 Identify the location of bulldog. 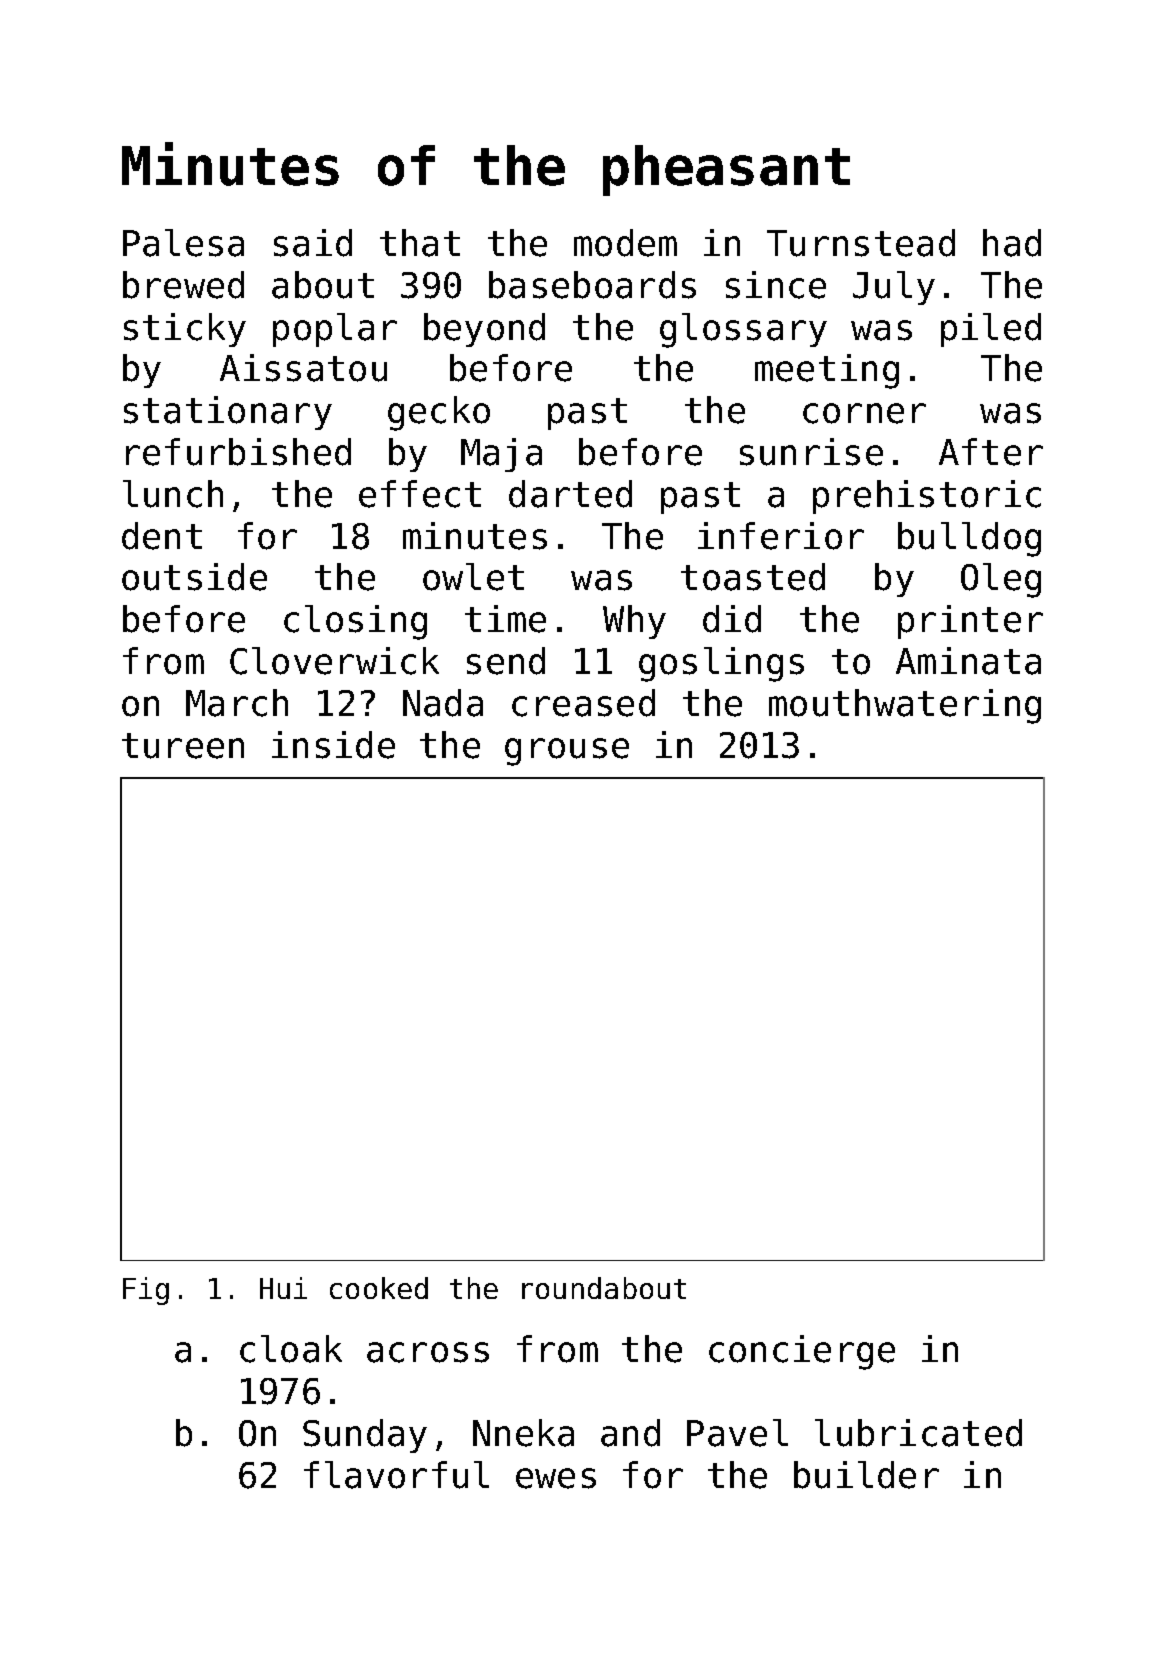
(969, 539).
